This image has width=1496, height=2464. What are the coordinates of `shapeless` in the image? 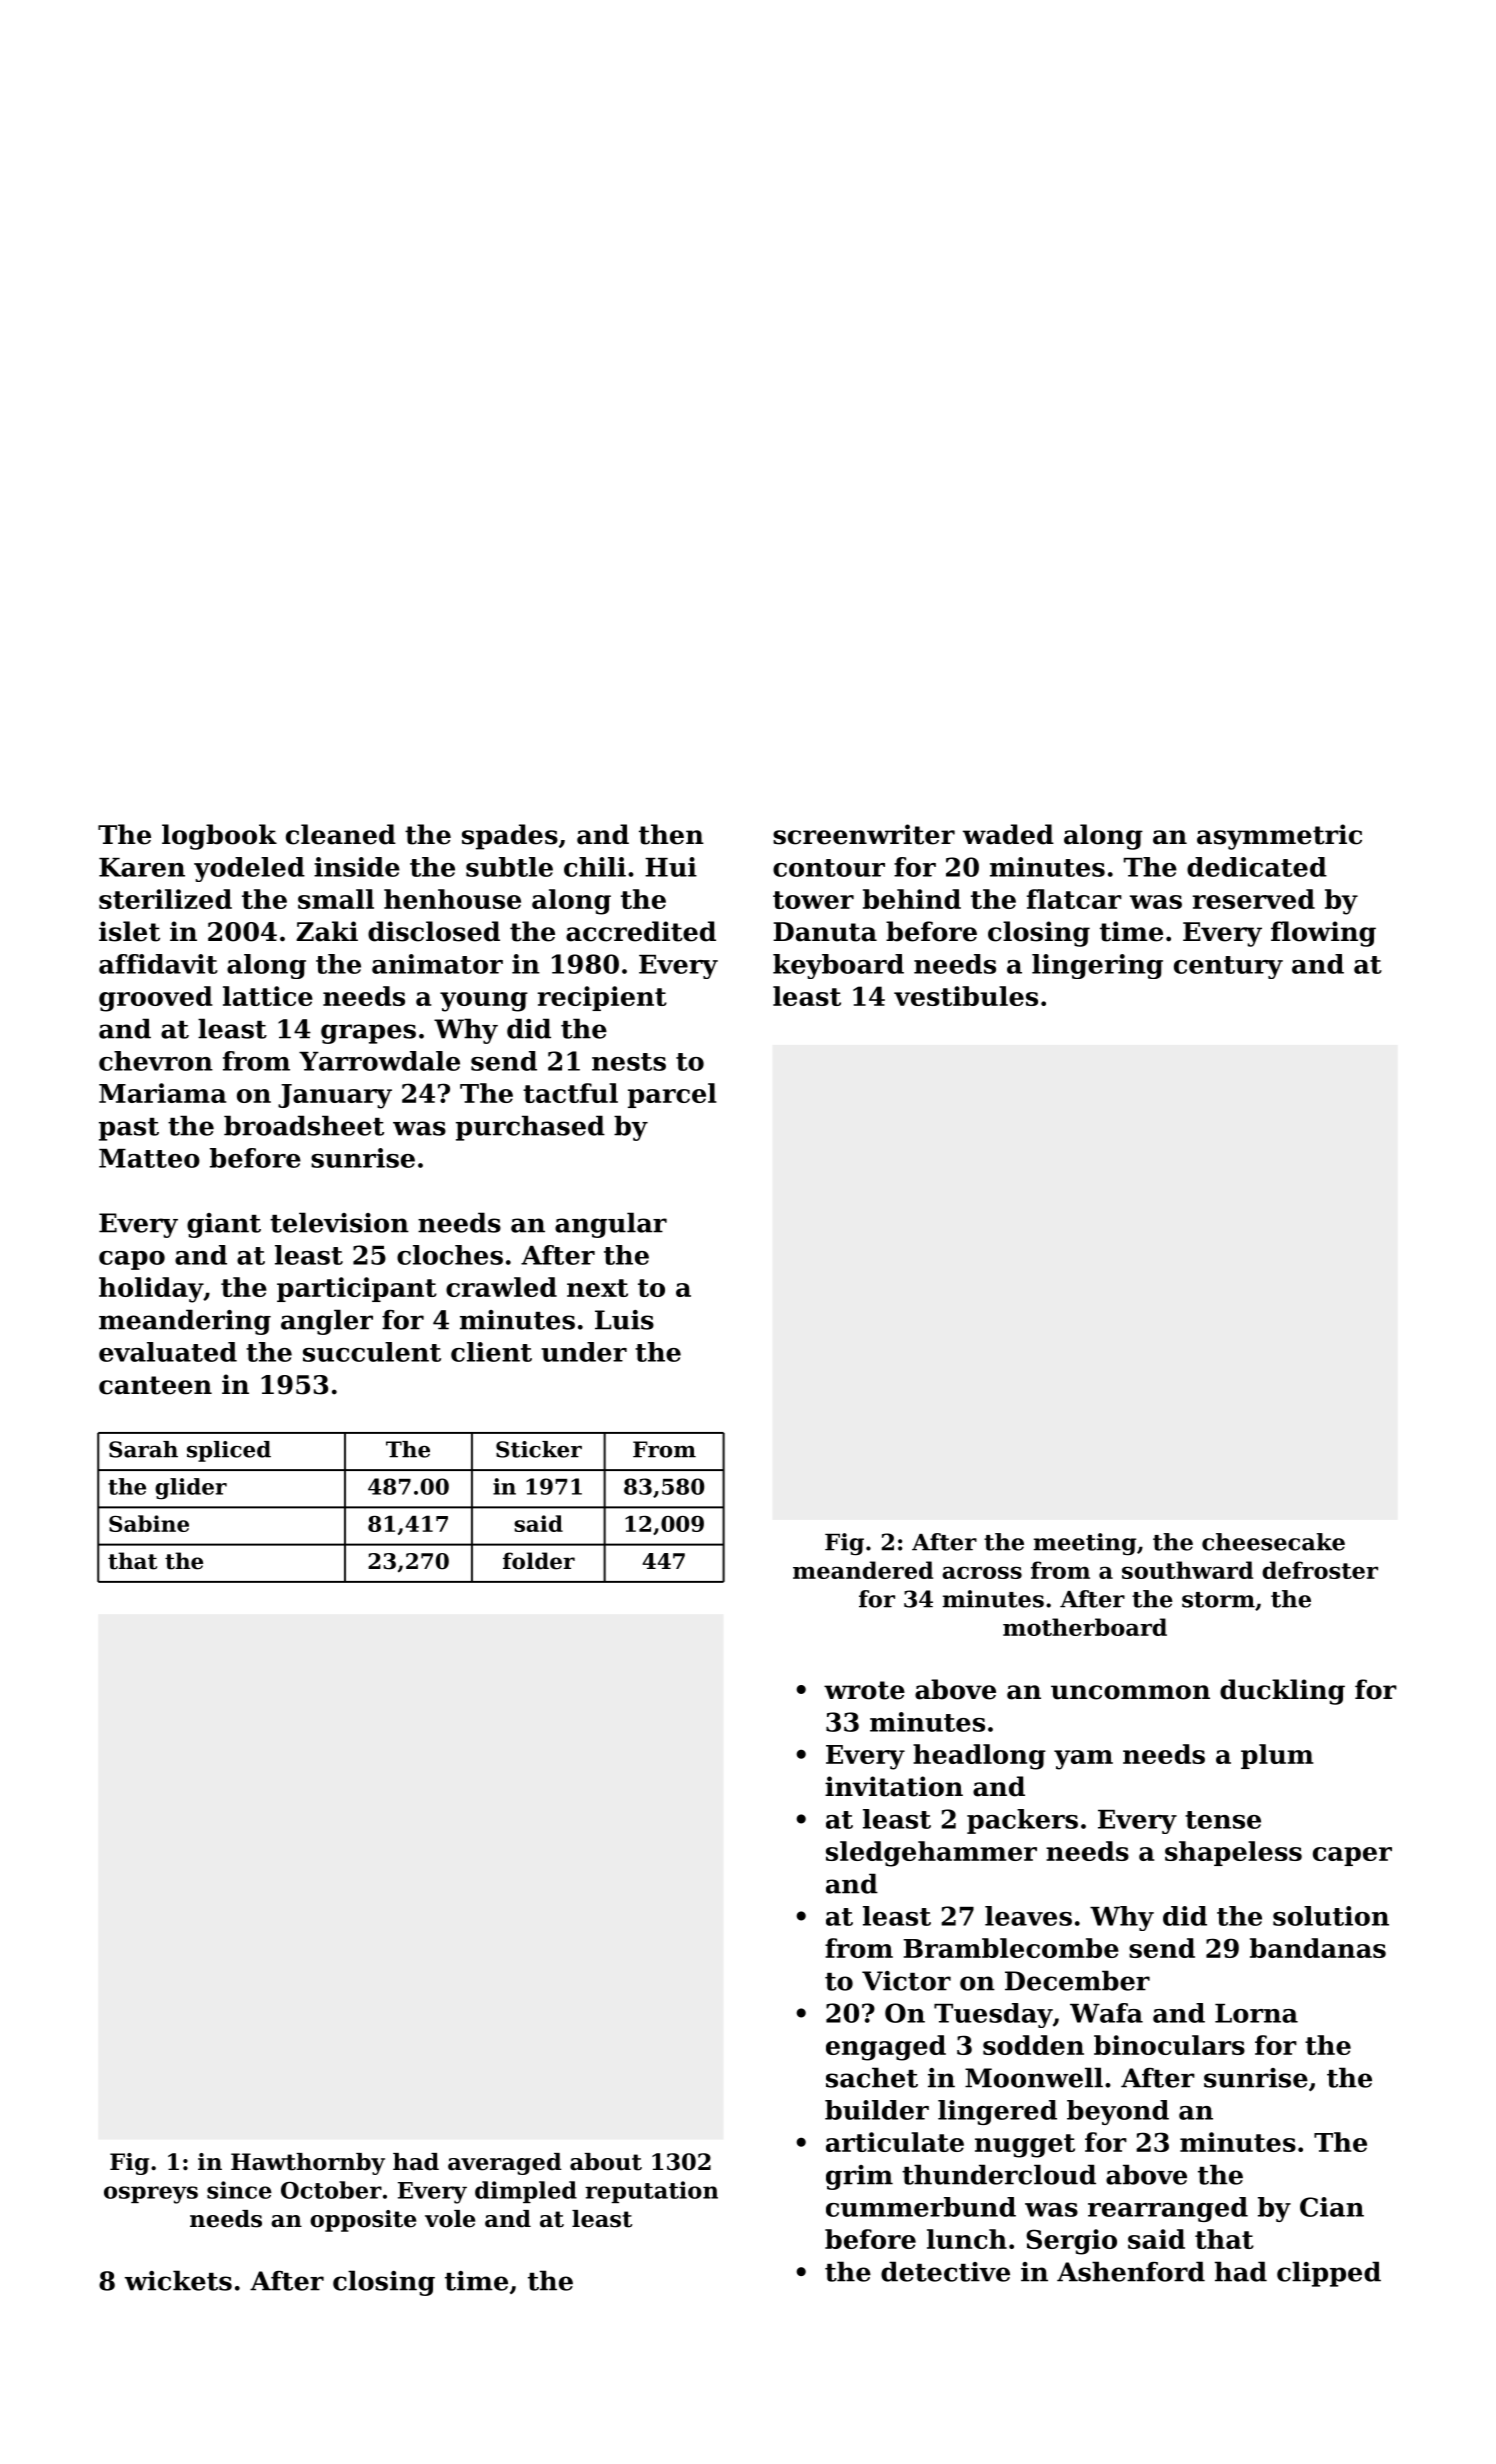 It's located at (1233, 1853).
